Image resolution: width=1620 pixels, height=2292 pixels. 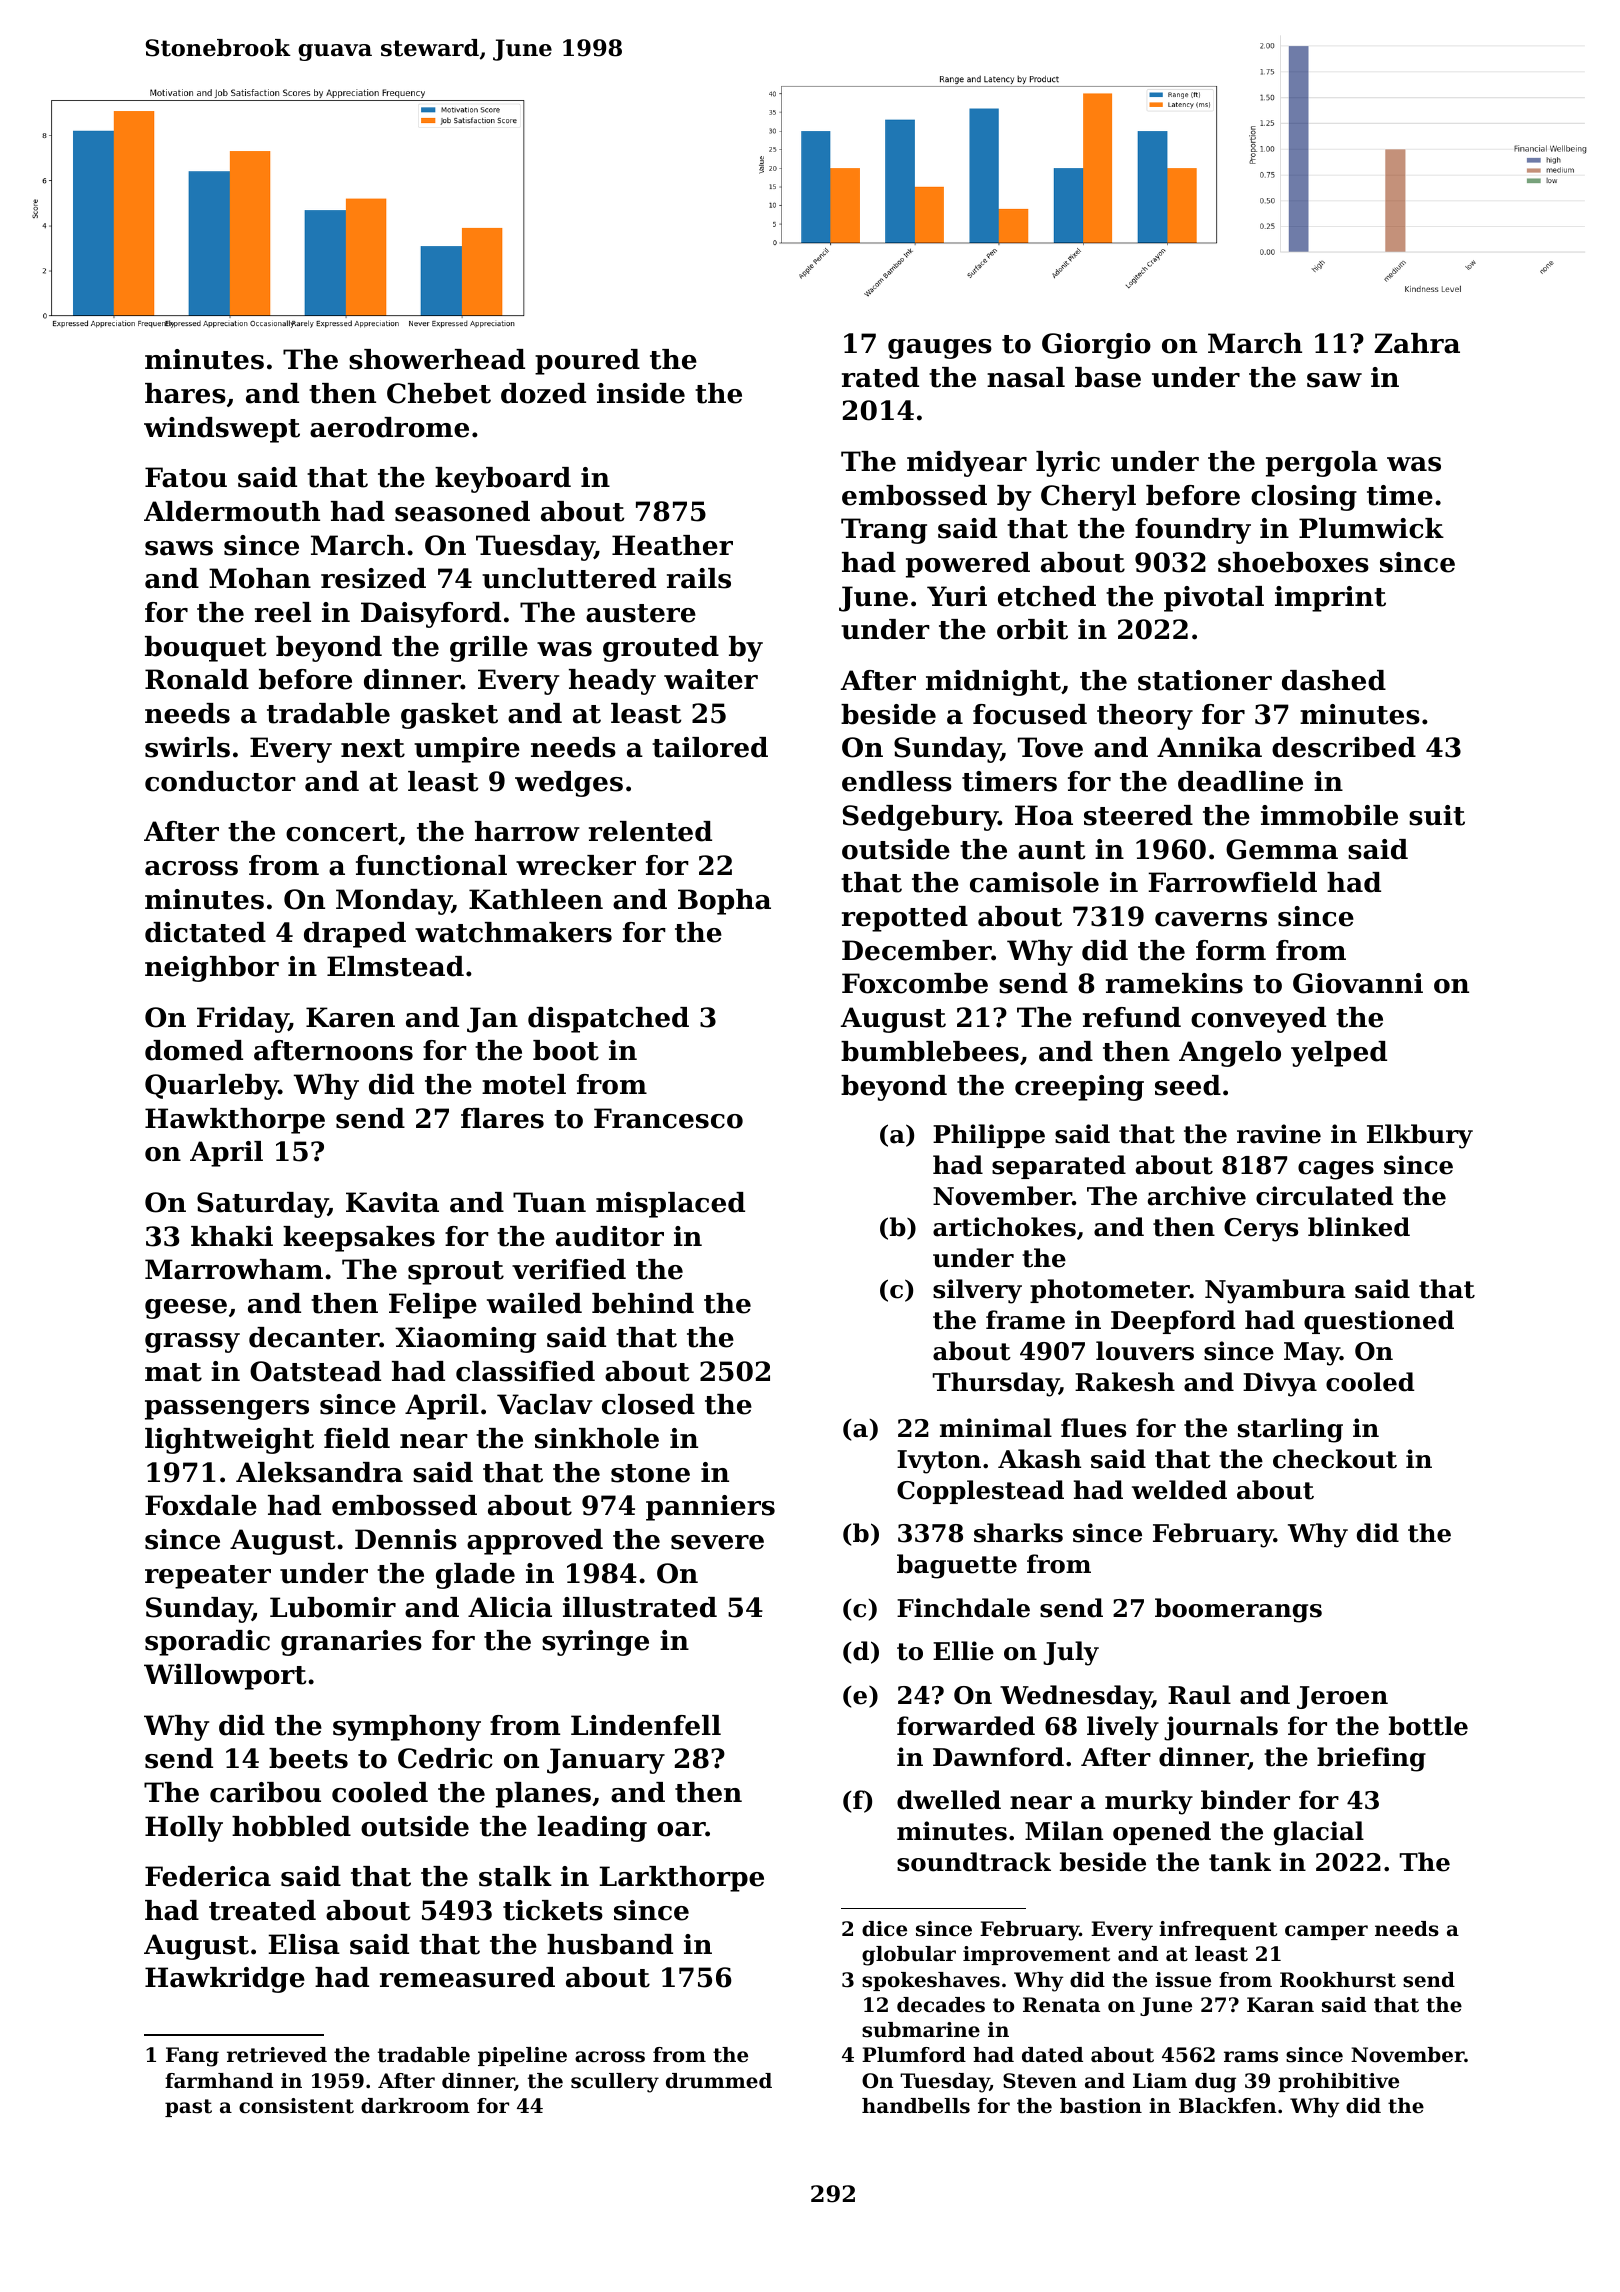 I want to click on khaki, so click(x=232, y=1236).
